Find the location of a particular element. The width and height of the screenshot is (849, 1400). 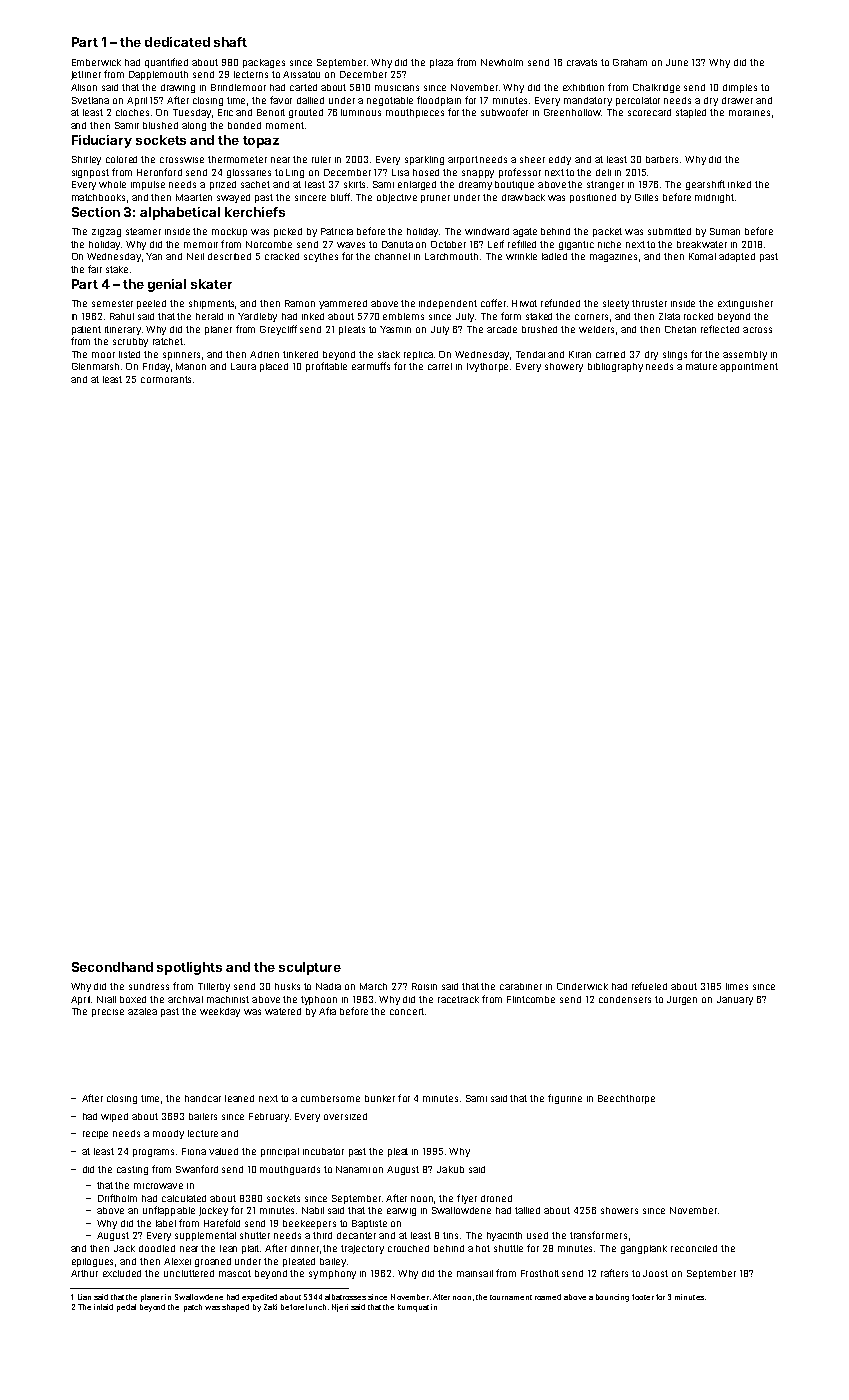

Aissatou is located at coordinates (301, 74).
